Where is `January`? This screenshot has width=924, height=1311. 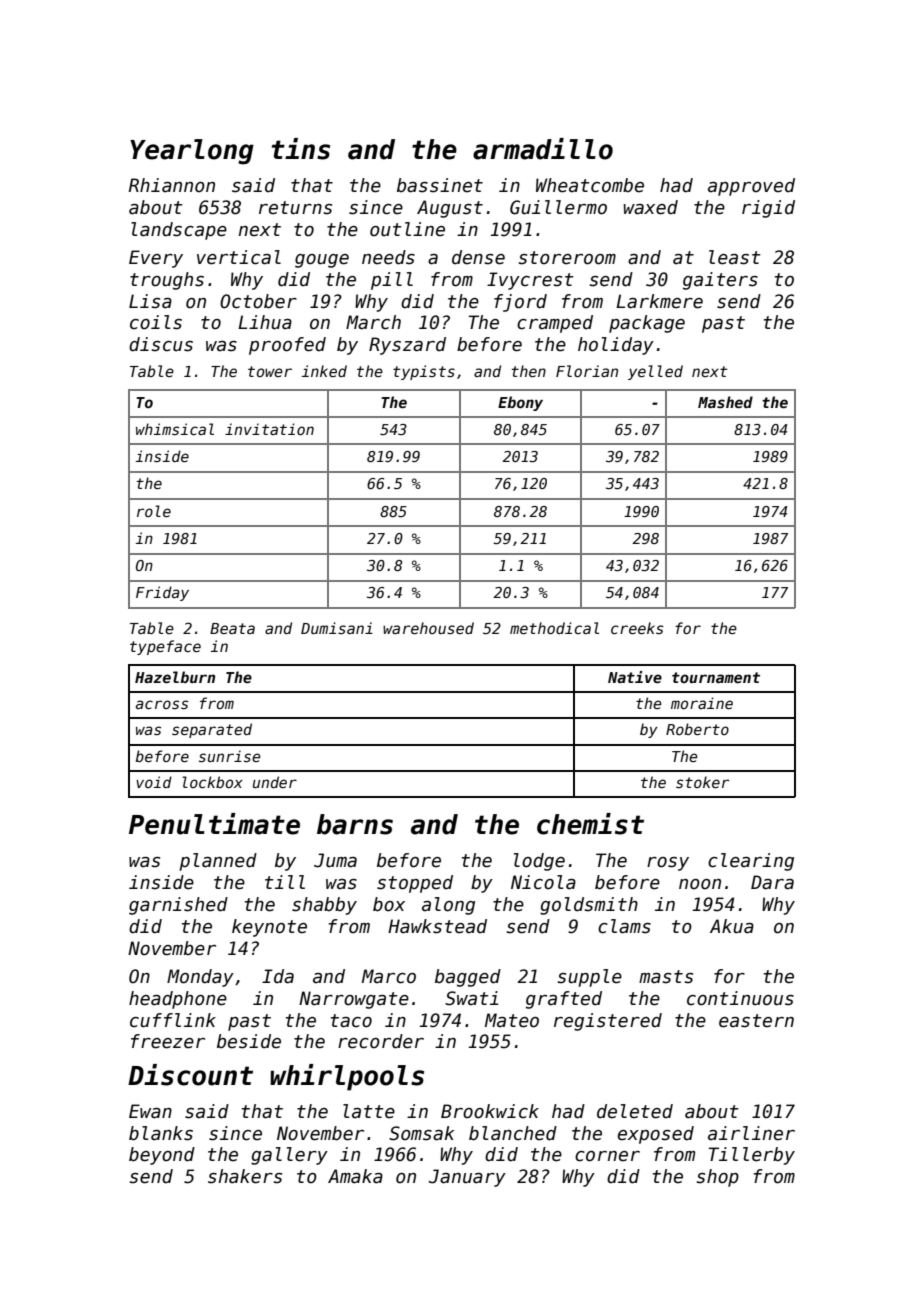
January is located at coordinates (467, 1178).
